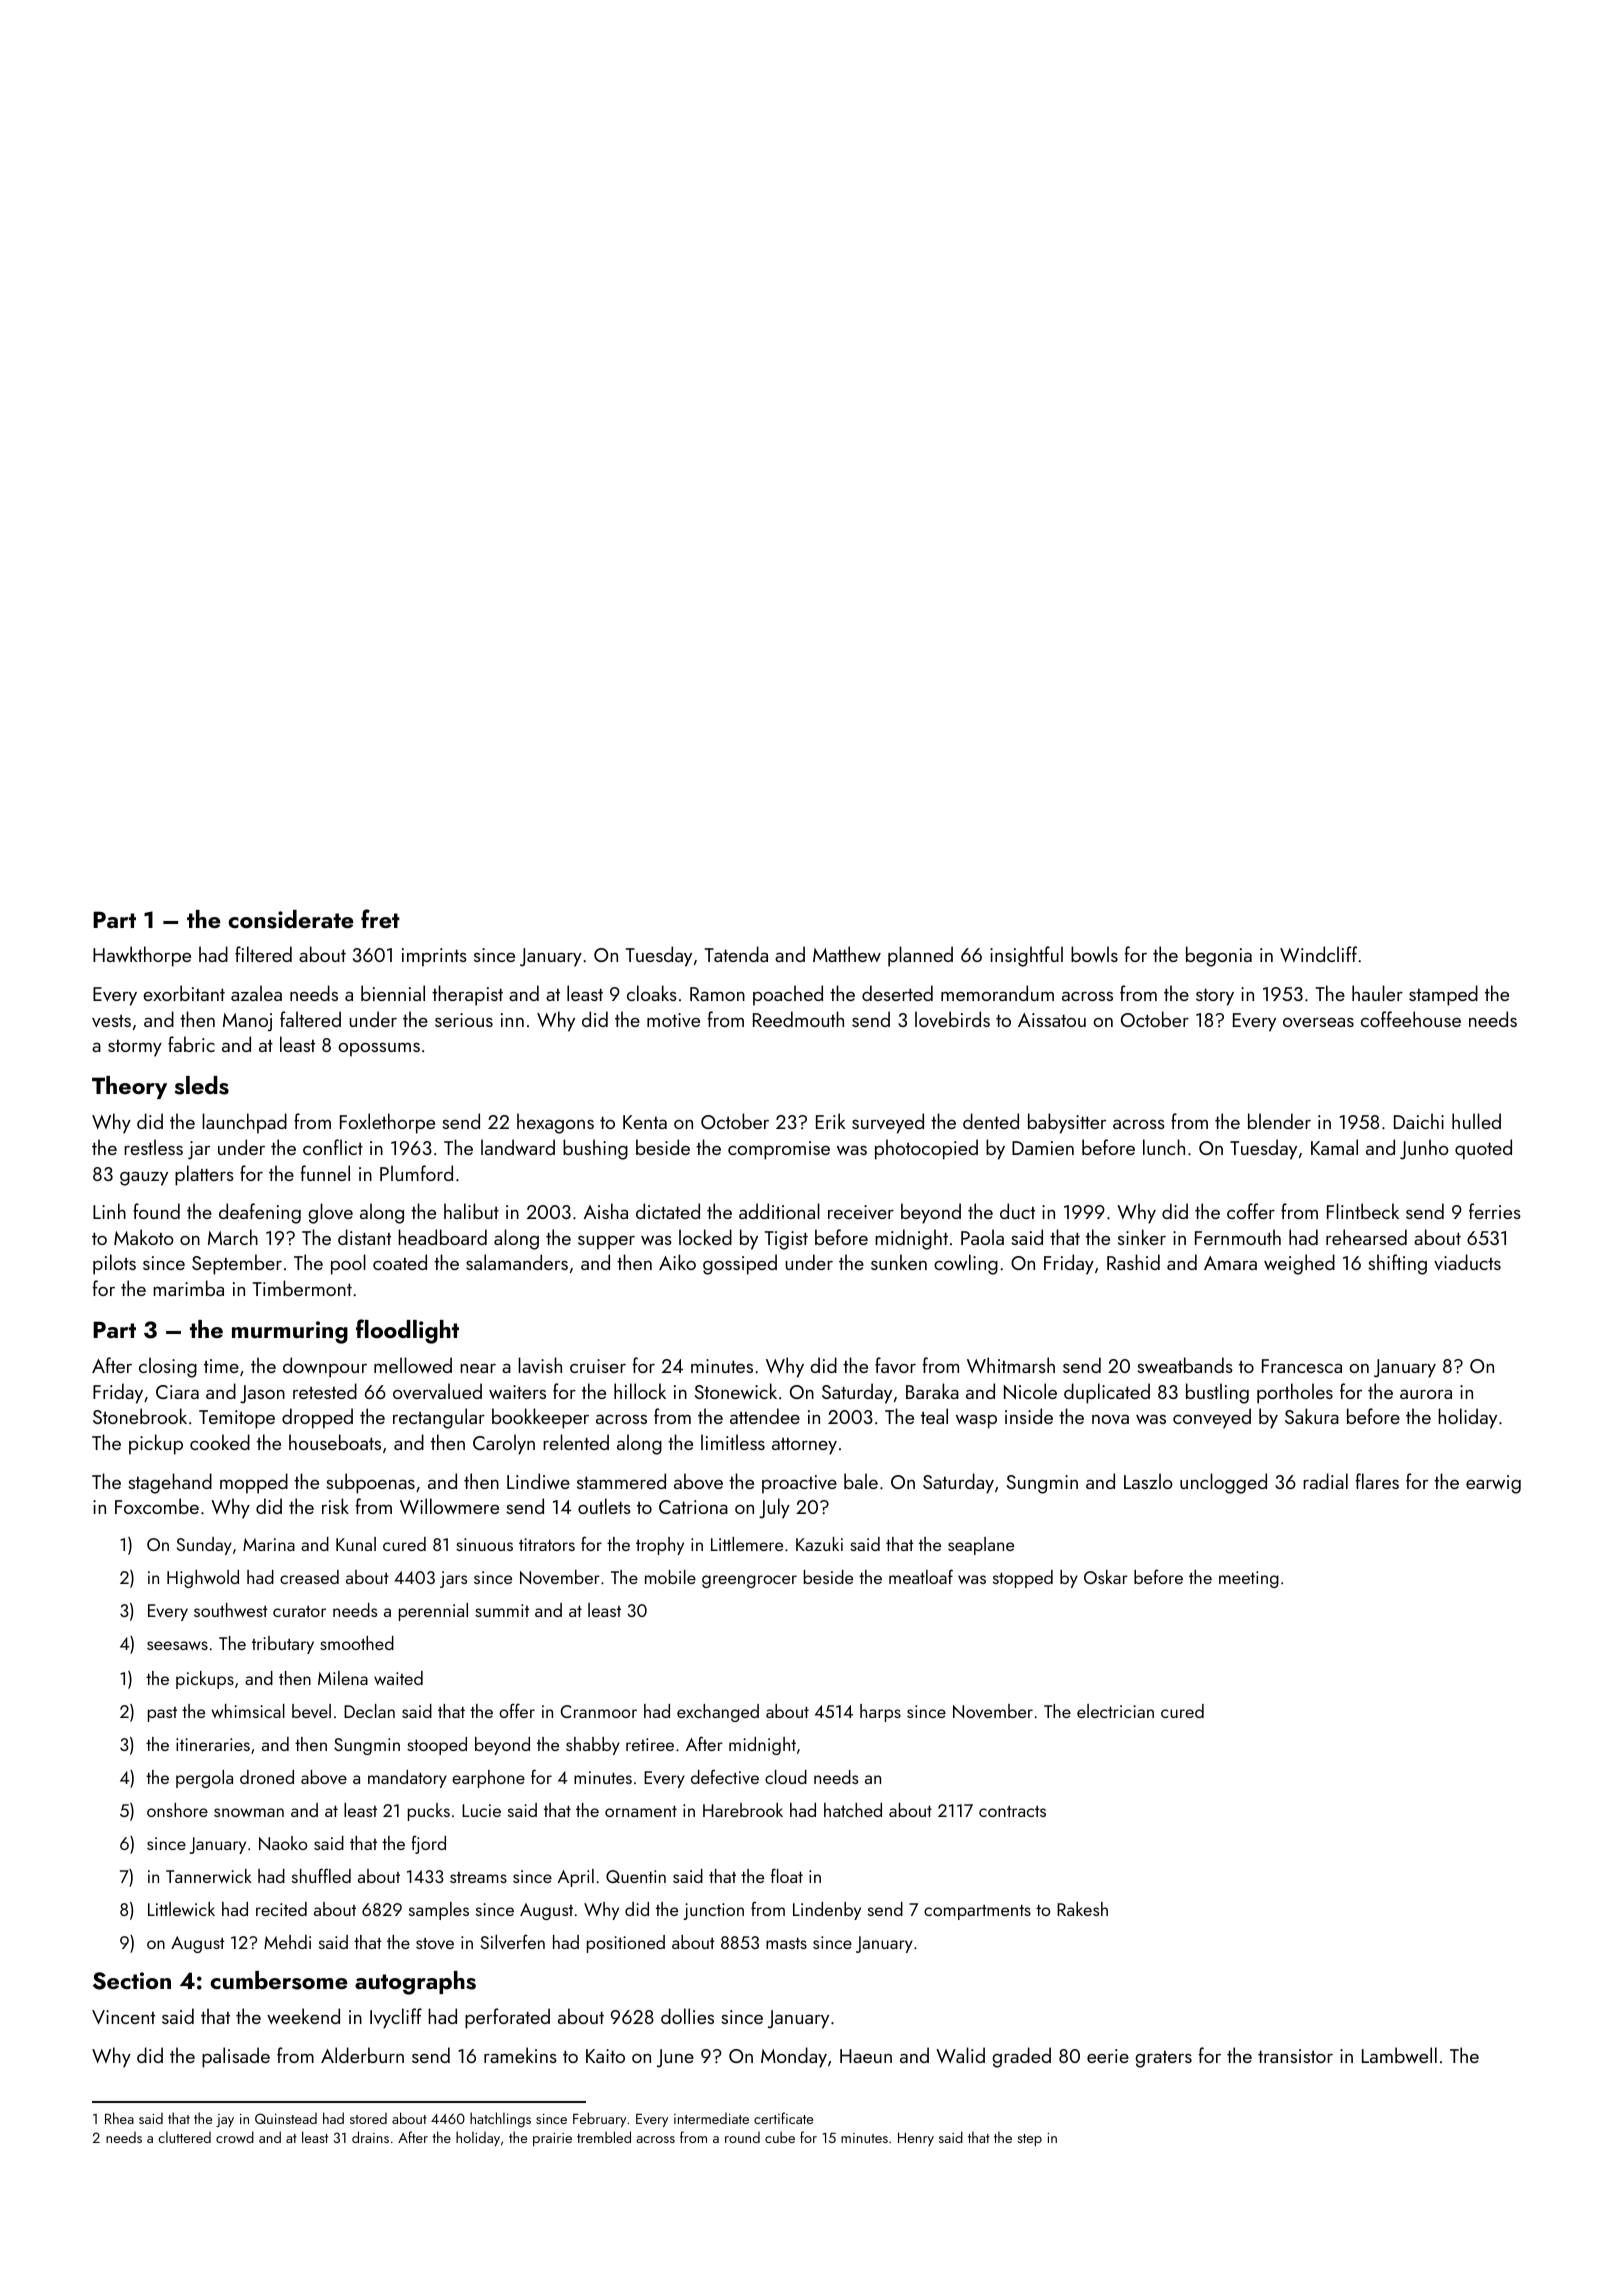  I want to click on Henry, so click(916, 2139).
